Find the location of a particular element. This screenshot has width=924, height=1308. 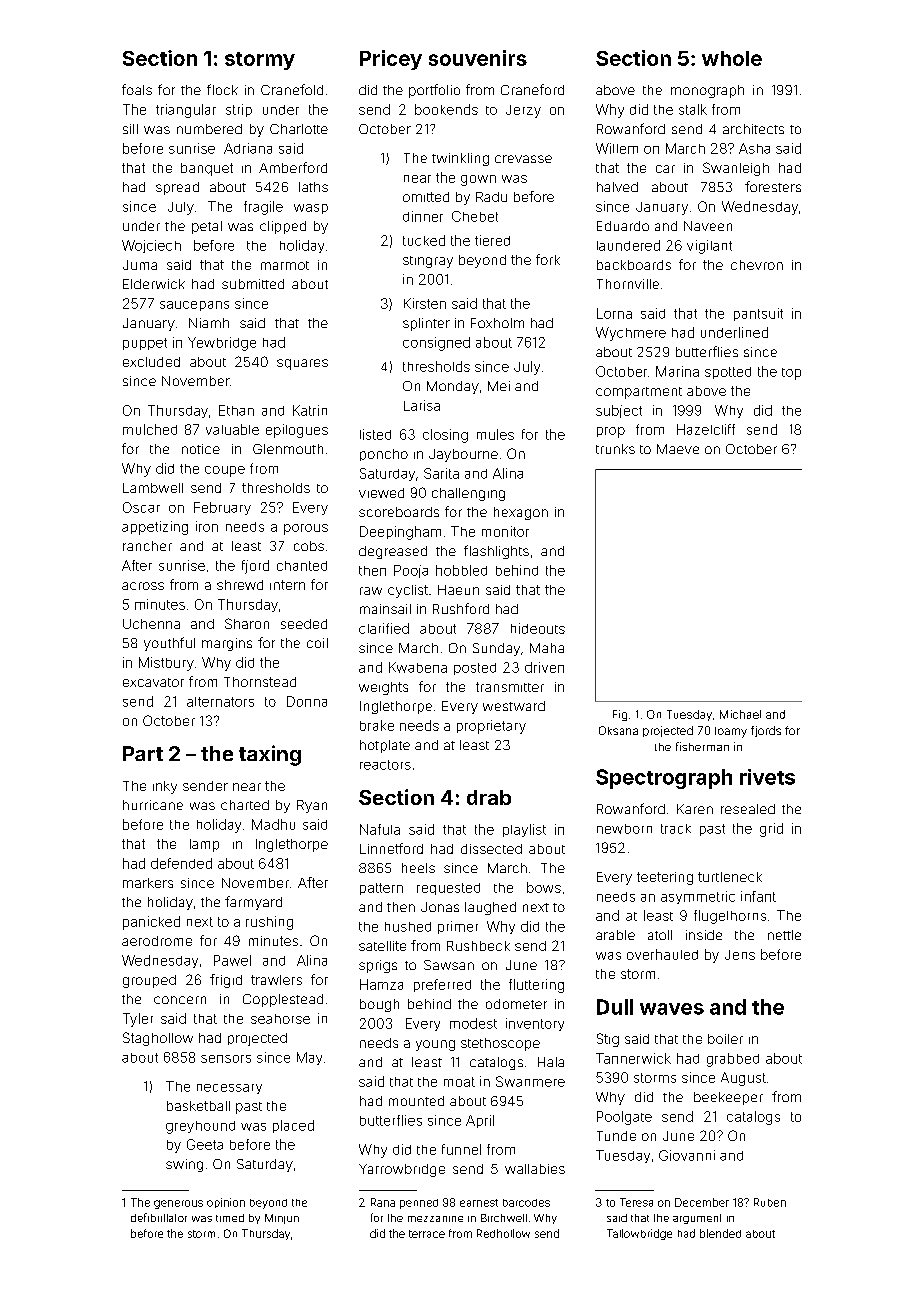

opinion is located at coordinates (226, 1203).
